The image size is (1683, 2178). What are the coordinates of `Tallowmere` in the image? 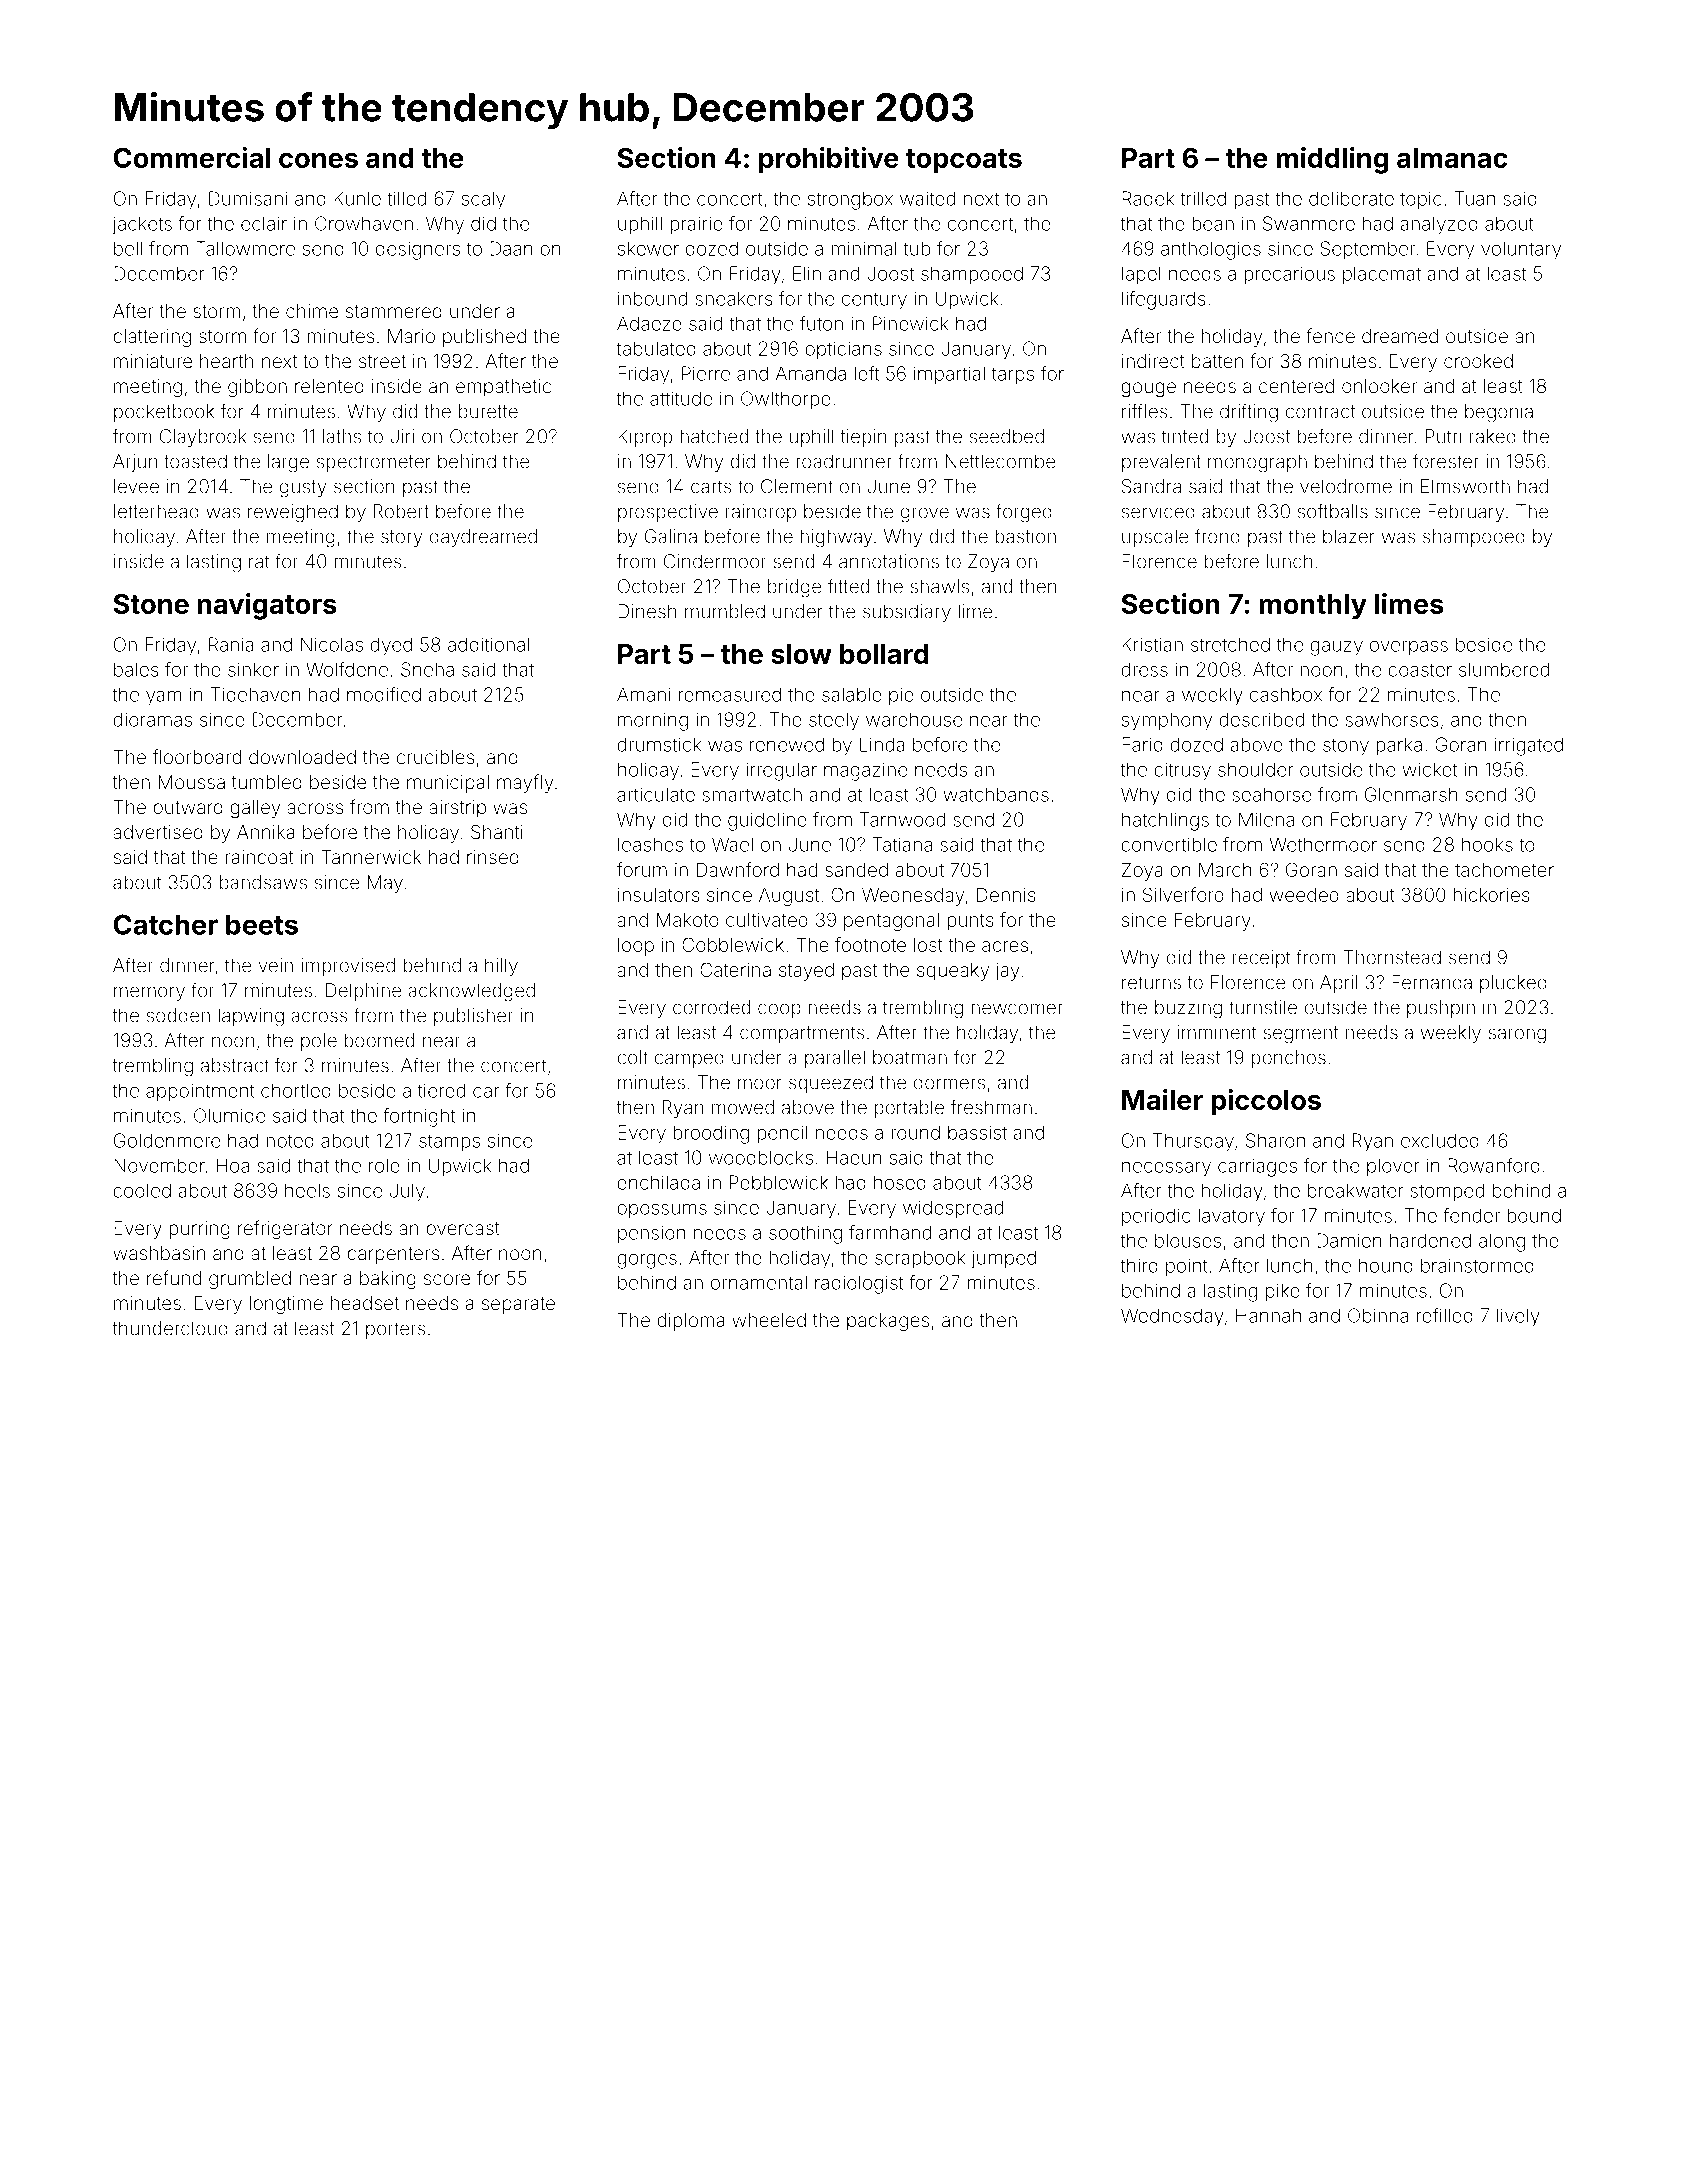 It's located at (245, 248).
